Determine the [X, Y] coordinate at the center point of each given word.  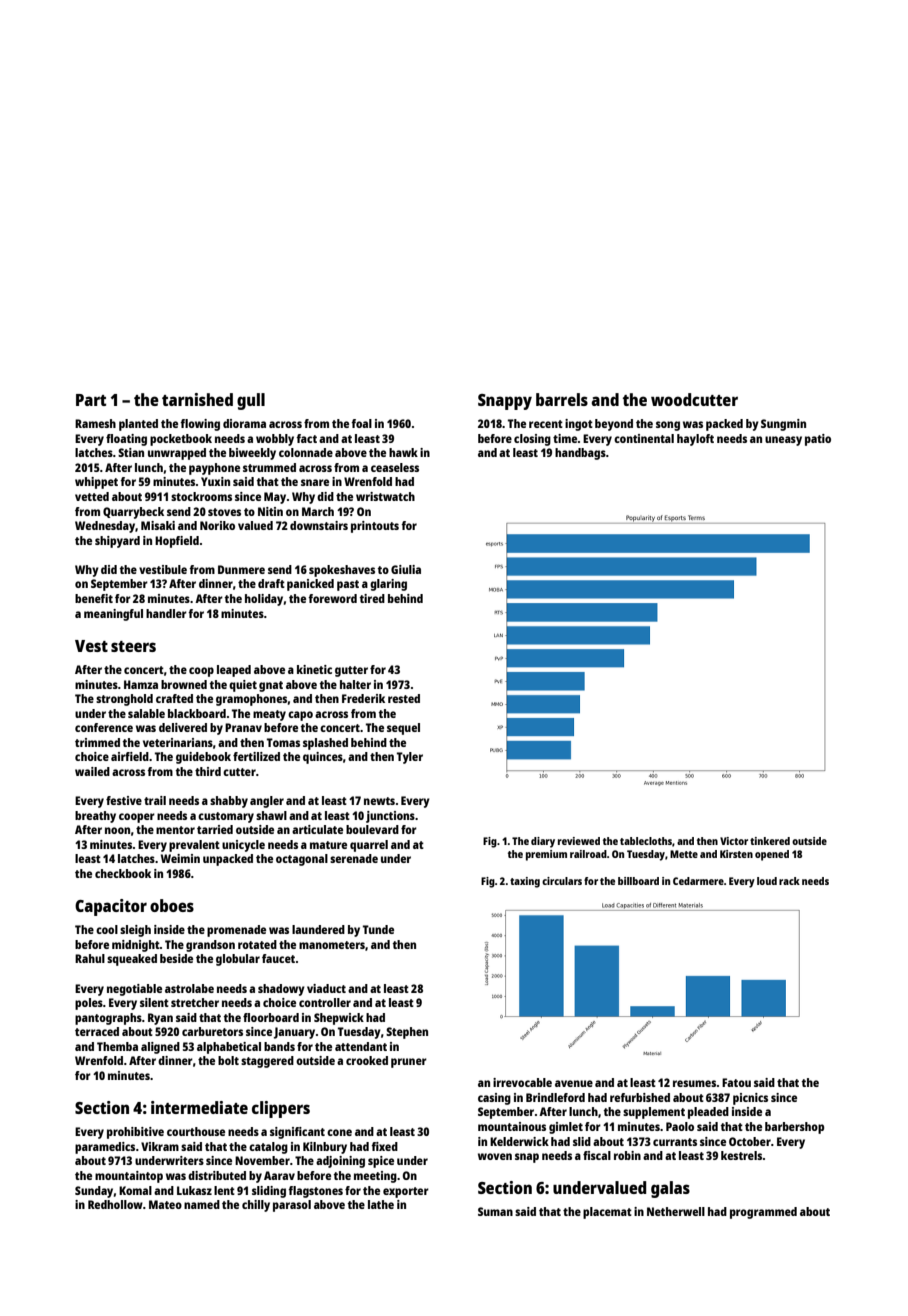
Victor [734, 841]
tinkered [770, 841]
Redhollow [115, 1204]
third [208, 771]
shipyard [117, 542]
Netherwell [676, 1211]
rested [404, 698]
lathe [381, 1204]
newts [379, 801]
